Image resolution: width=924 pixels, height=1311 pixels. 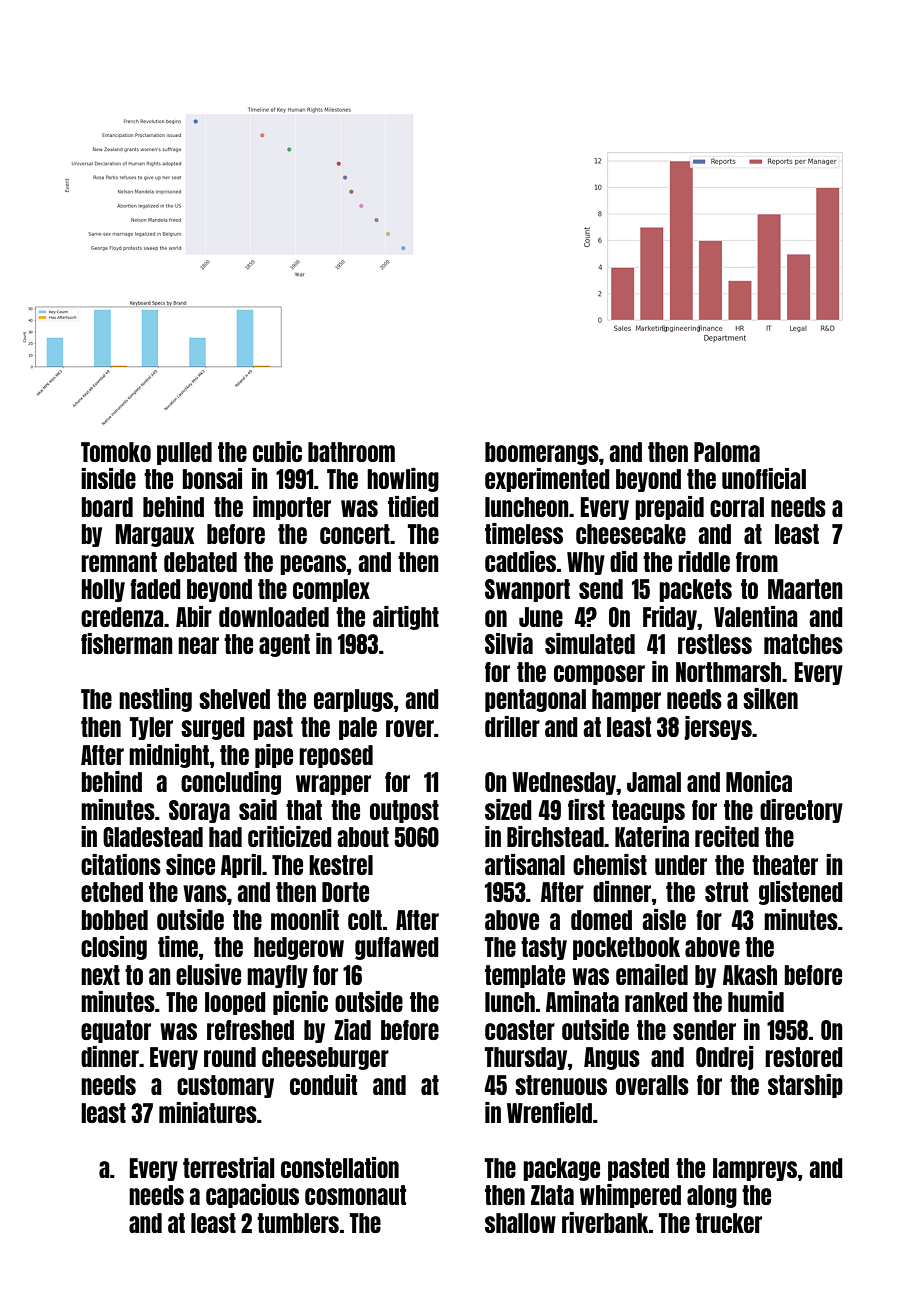 What do you see at coordinates (750, 975) in the page?
I see `Akash` at bounding box center [750, 975].
